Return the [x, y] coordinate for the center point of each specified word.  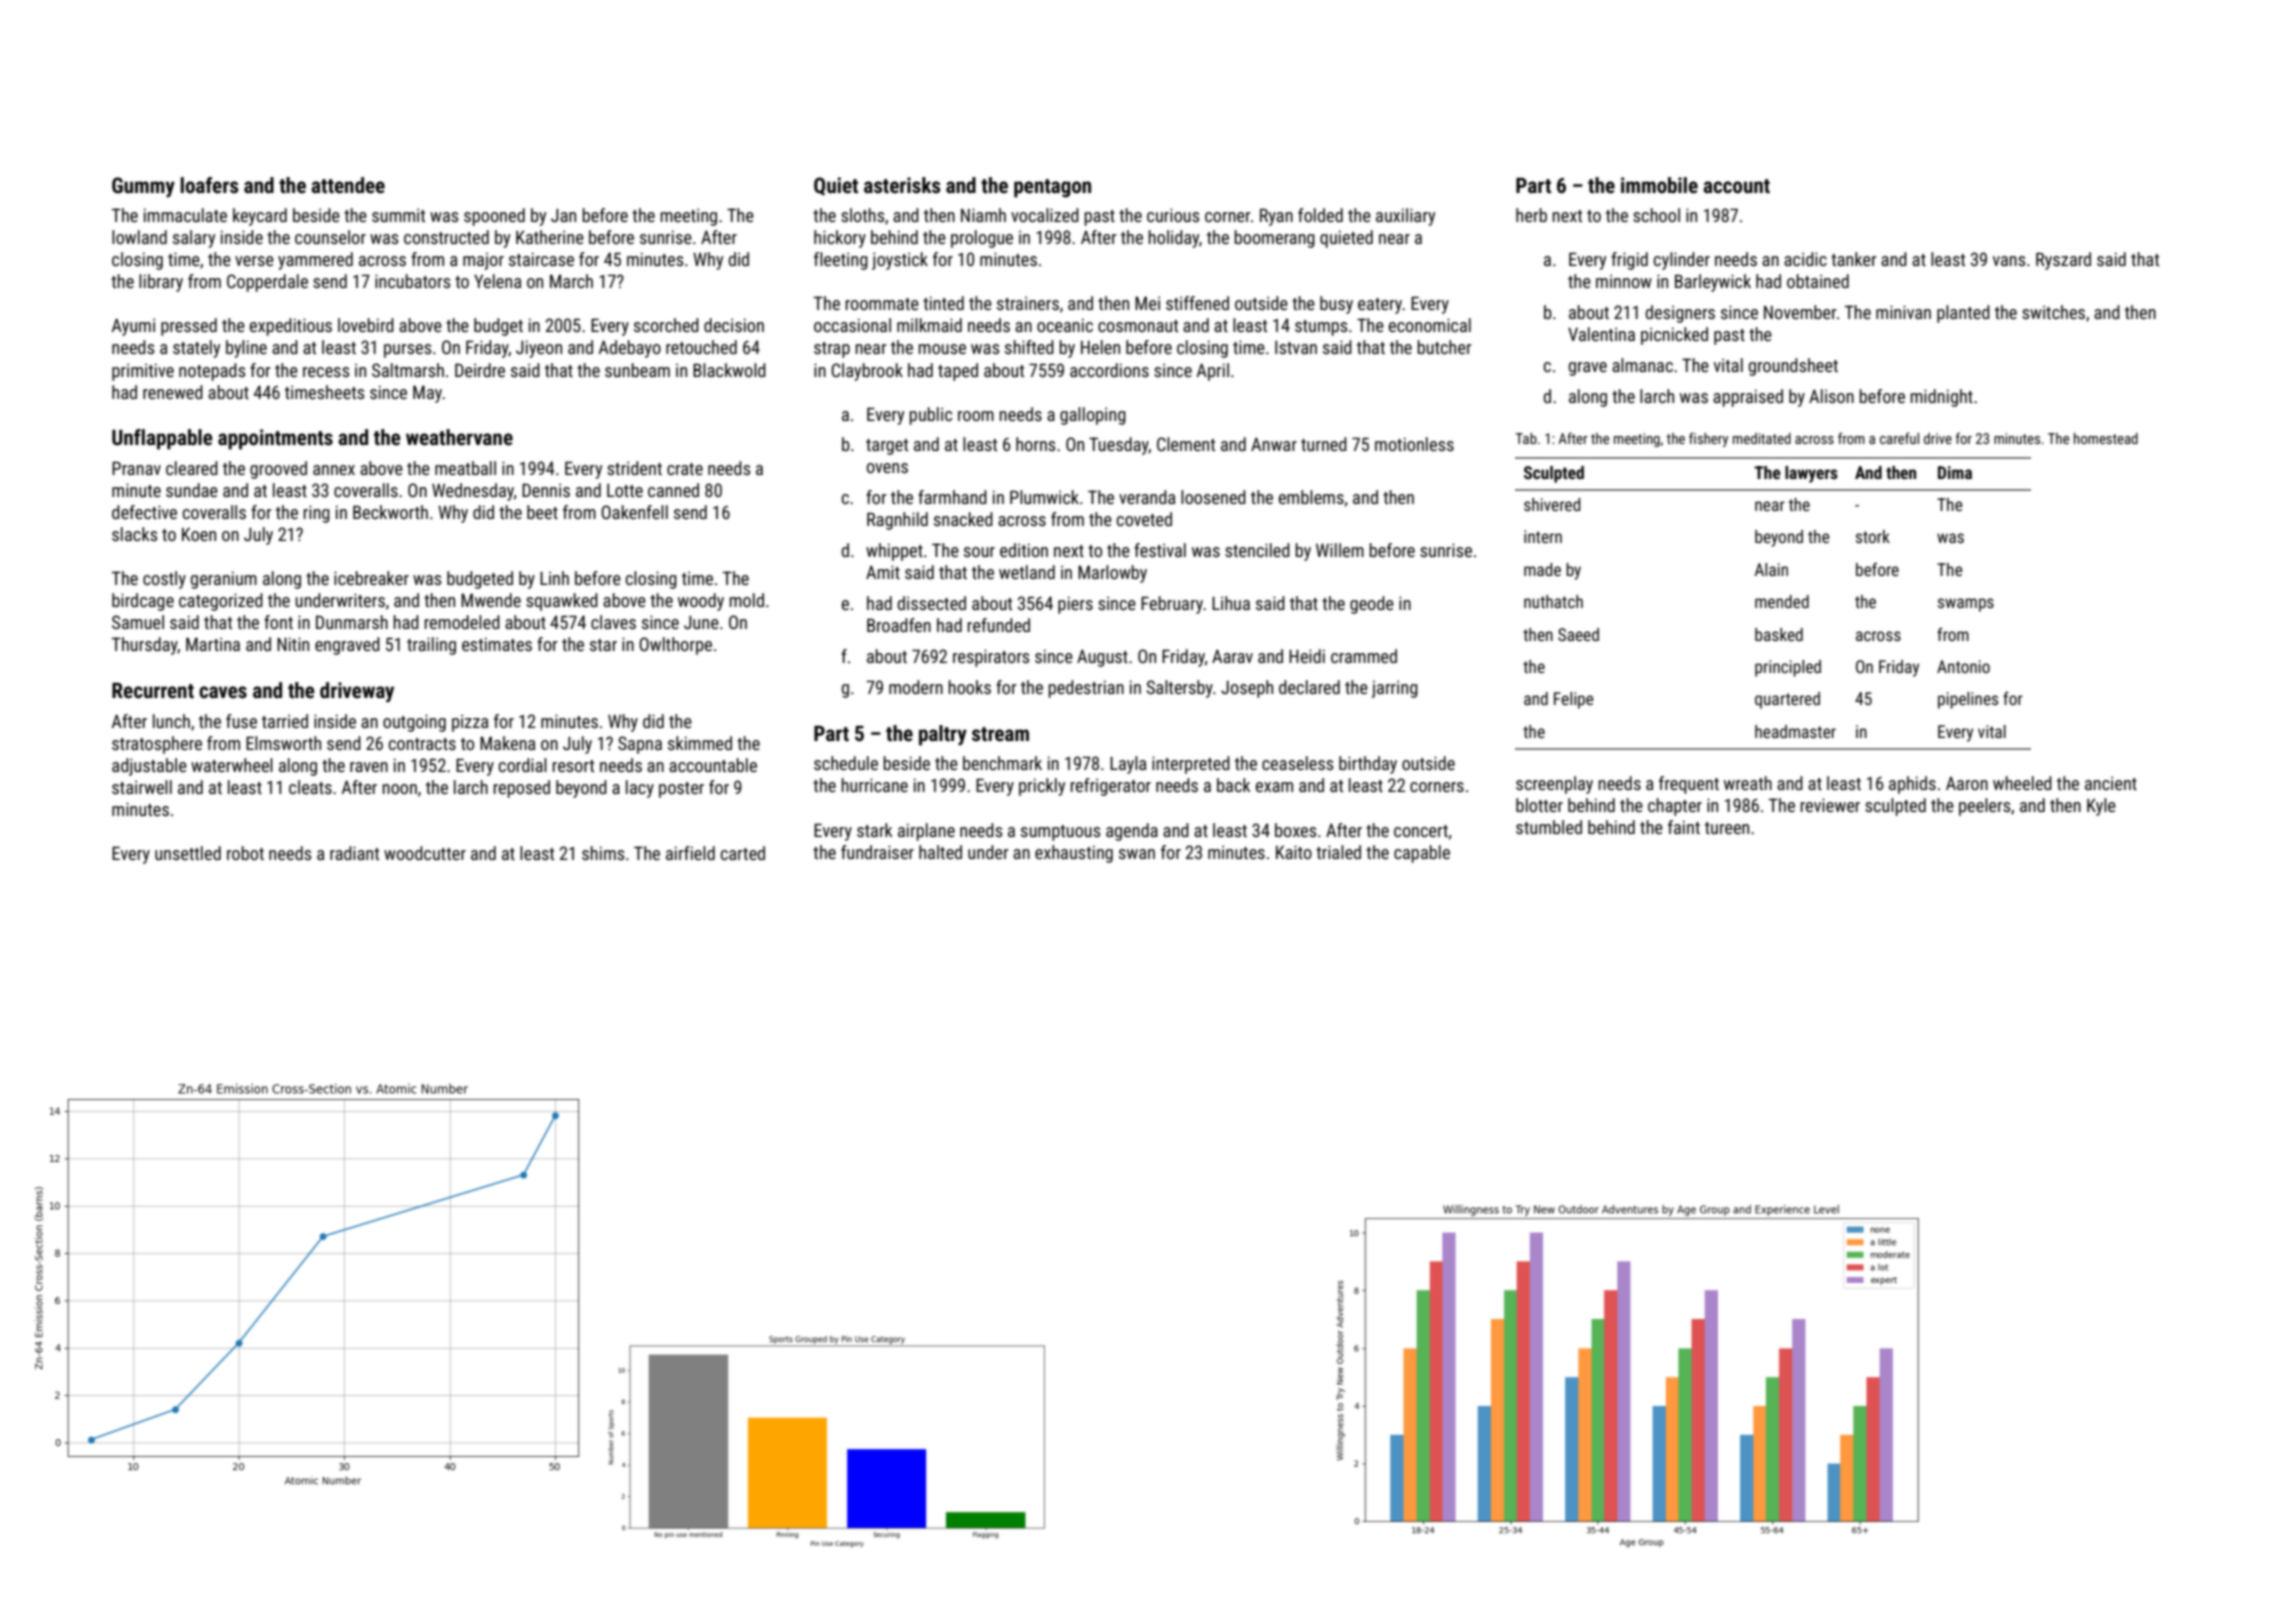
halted [940, 852]
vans [2009, 261]
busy [1336, 305]
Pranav [136, 468]
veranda [1147, 497]
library [161, 283]
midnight [1942, 398]
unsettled [188, 853]
